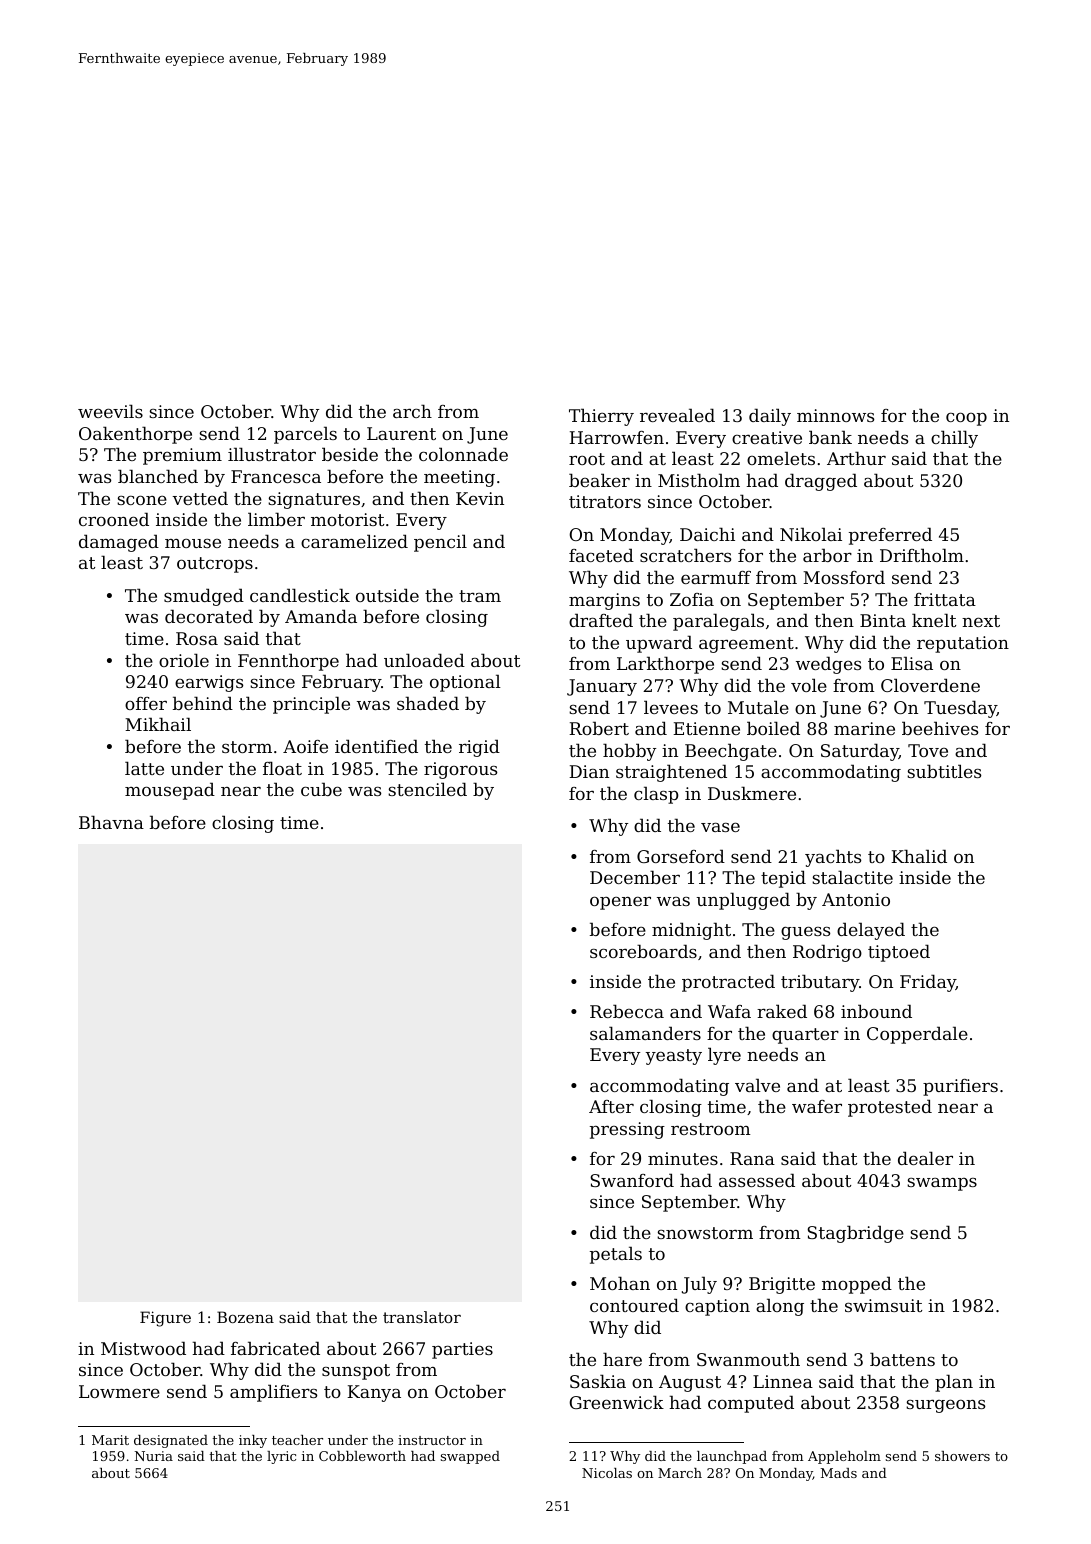  Describe the element at coordinates (281, 1457) in the screenshot. I see `lyric` at that location.
